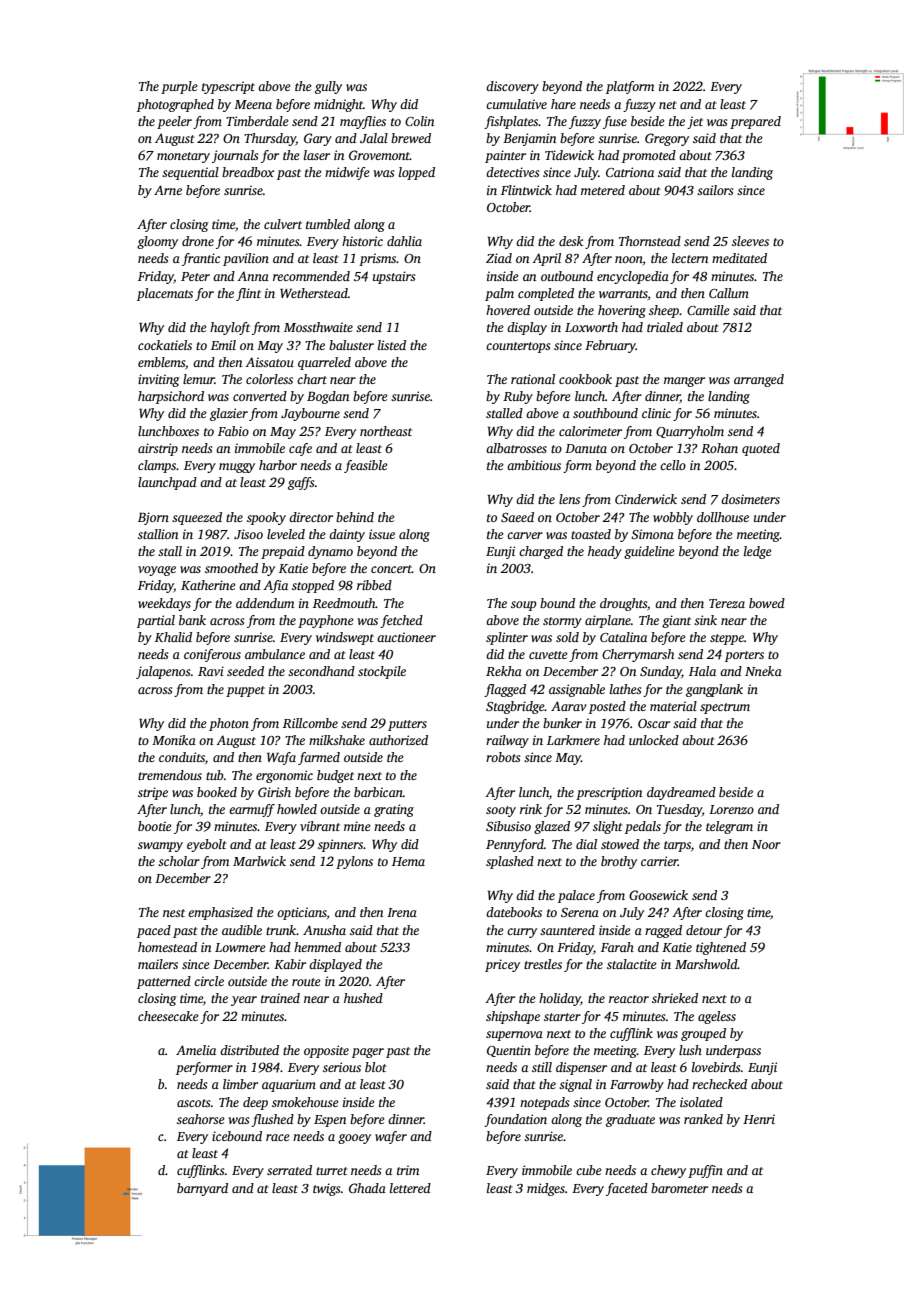  Describe the element at coordinates (501, 811) in the screenshot. I see `sooty` at that location.
